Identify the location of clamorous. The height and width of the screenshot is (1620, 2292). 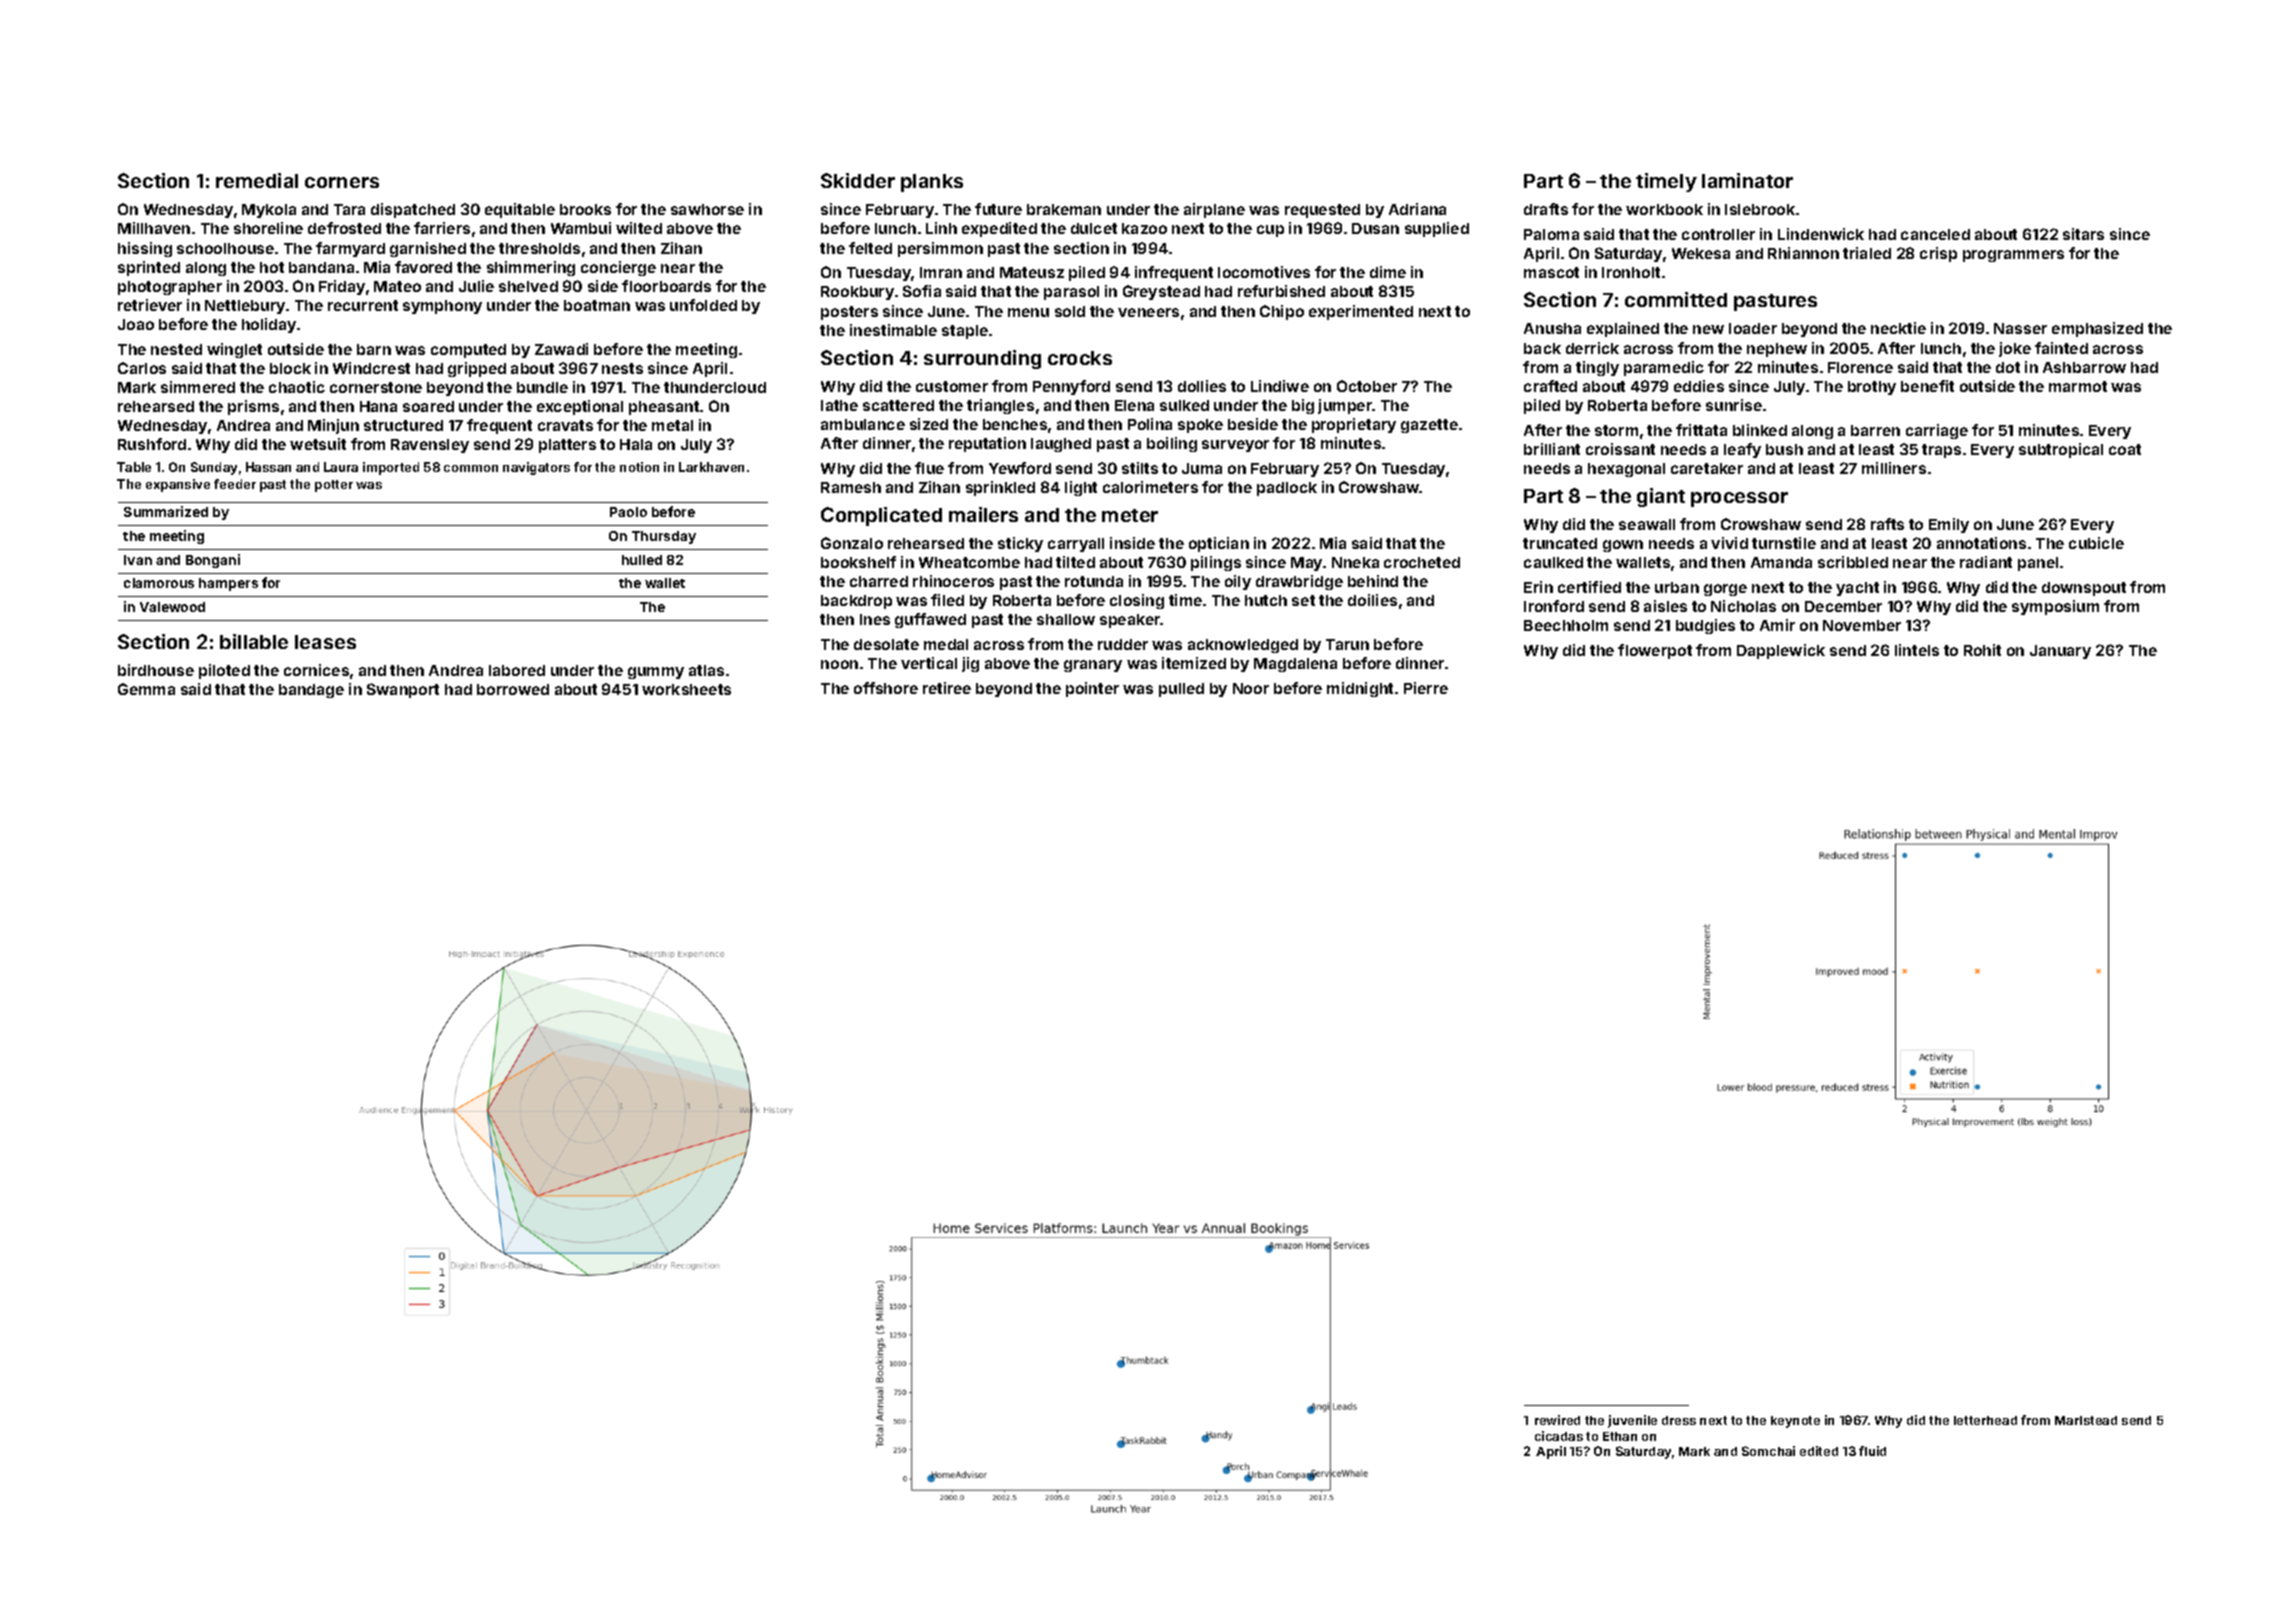
(159, 583).
